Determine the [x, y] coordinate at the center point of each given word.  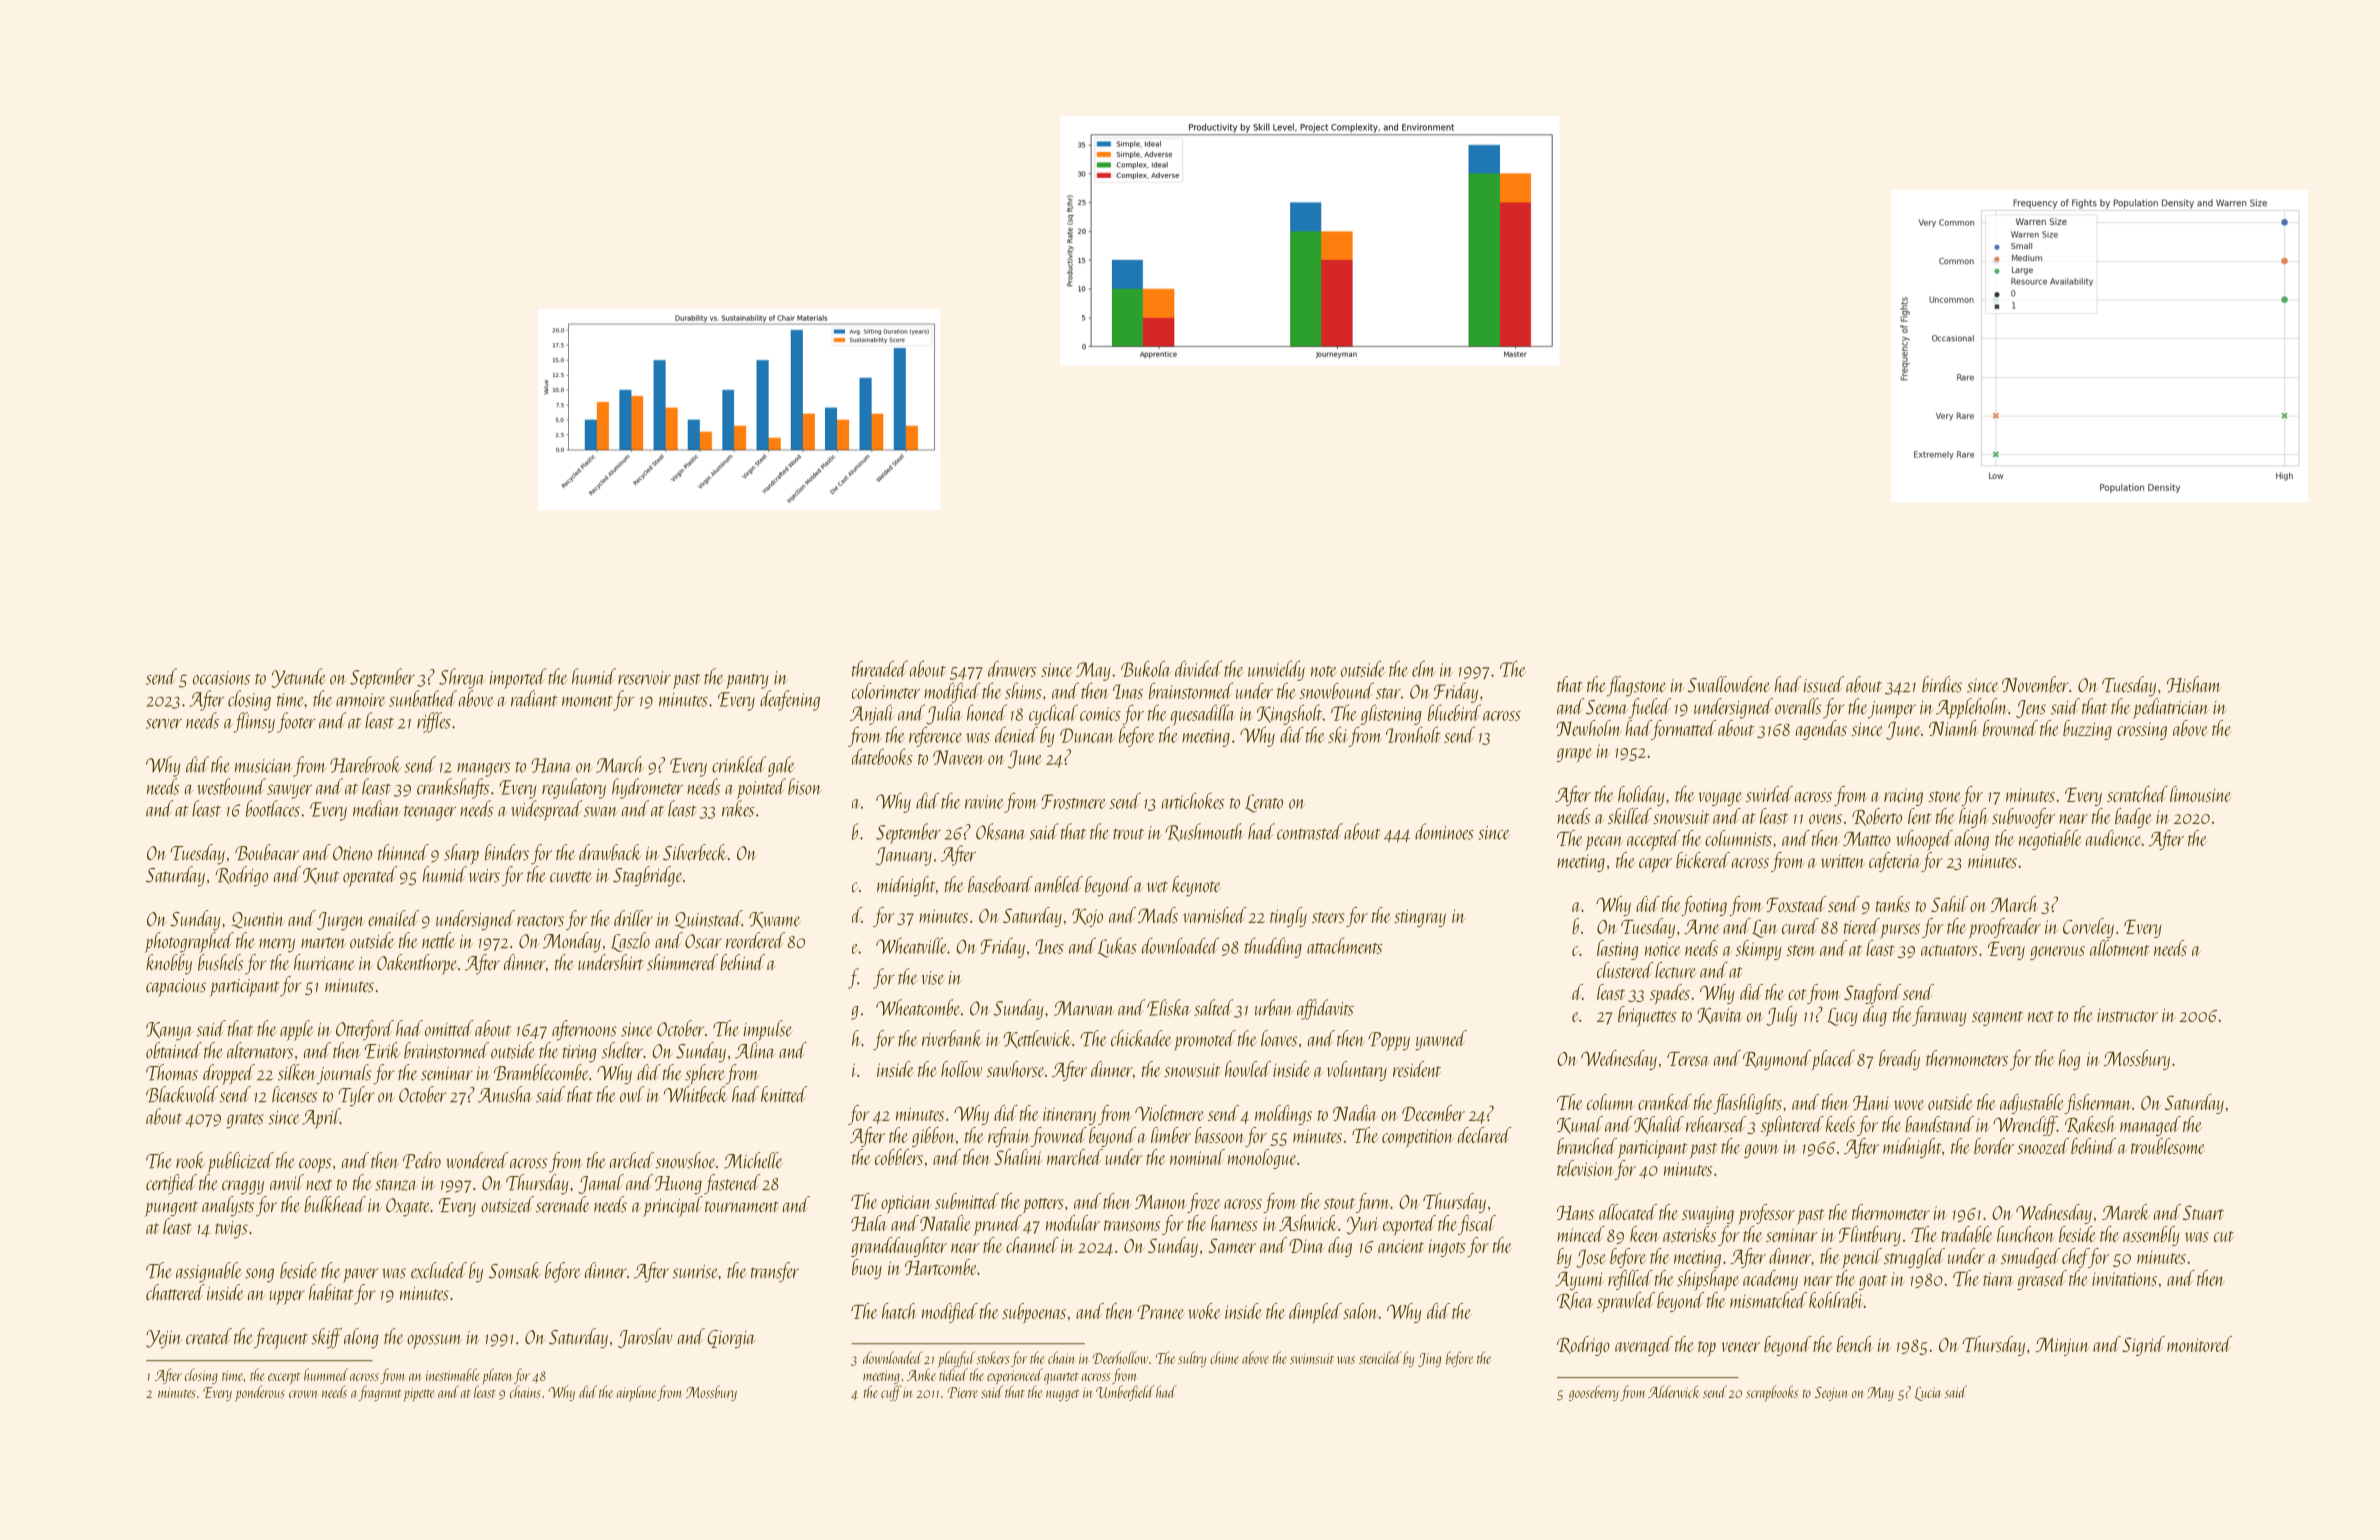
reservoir [644, 678]
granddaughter [899, 1247]
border [1994, 1146]
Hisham [2194, 684]
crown [303, 1394]
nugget [1062, 1395]
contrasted [1310, 831]
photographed [189, 942]
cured [1800, 926]
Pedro [422, 1160]
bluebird [1454, 712]
